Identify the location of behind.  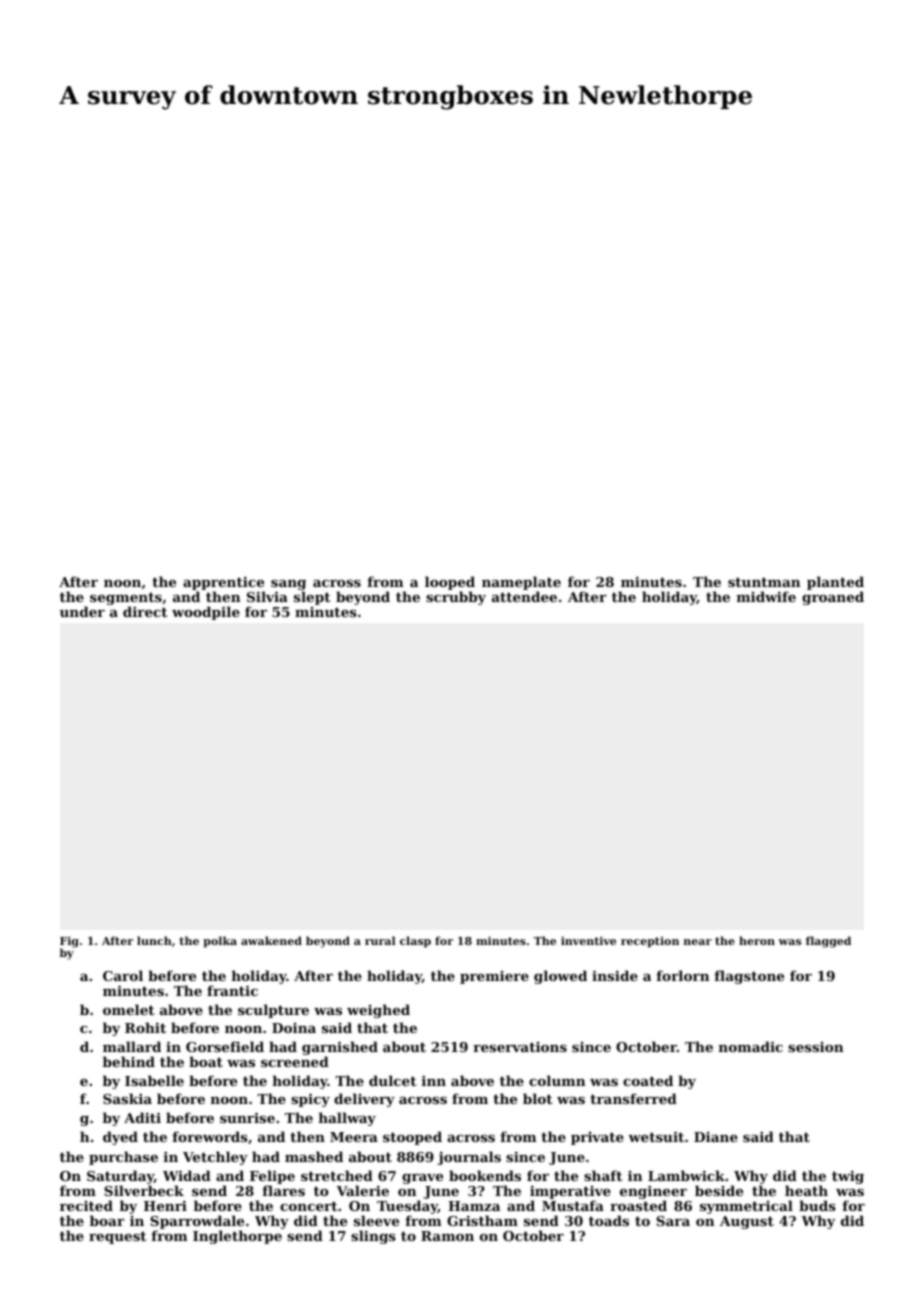
(129, 1061).
